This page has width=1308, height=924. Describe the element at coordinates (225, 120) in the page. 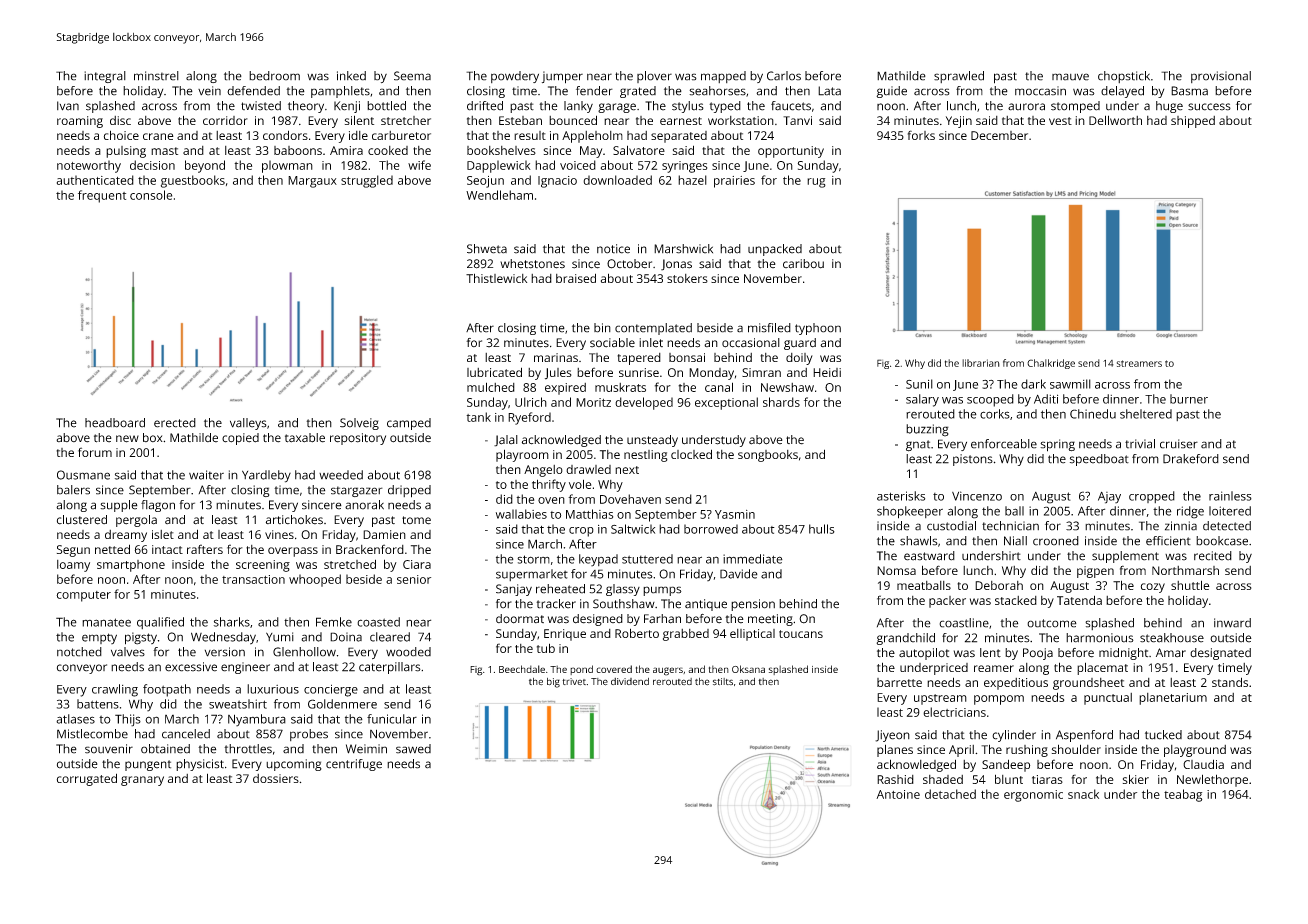

I see `corridor` at that location.
